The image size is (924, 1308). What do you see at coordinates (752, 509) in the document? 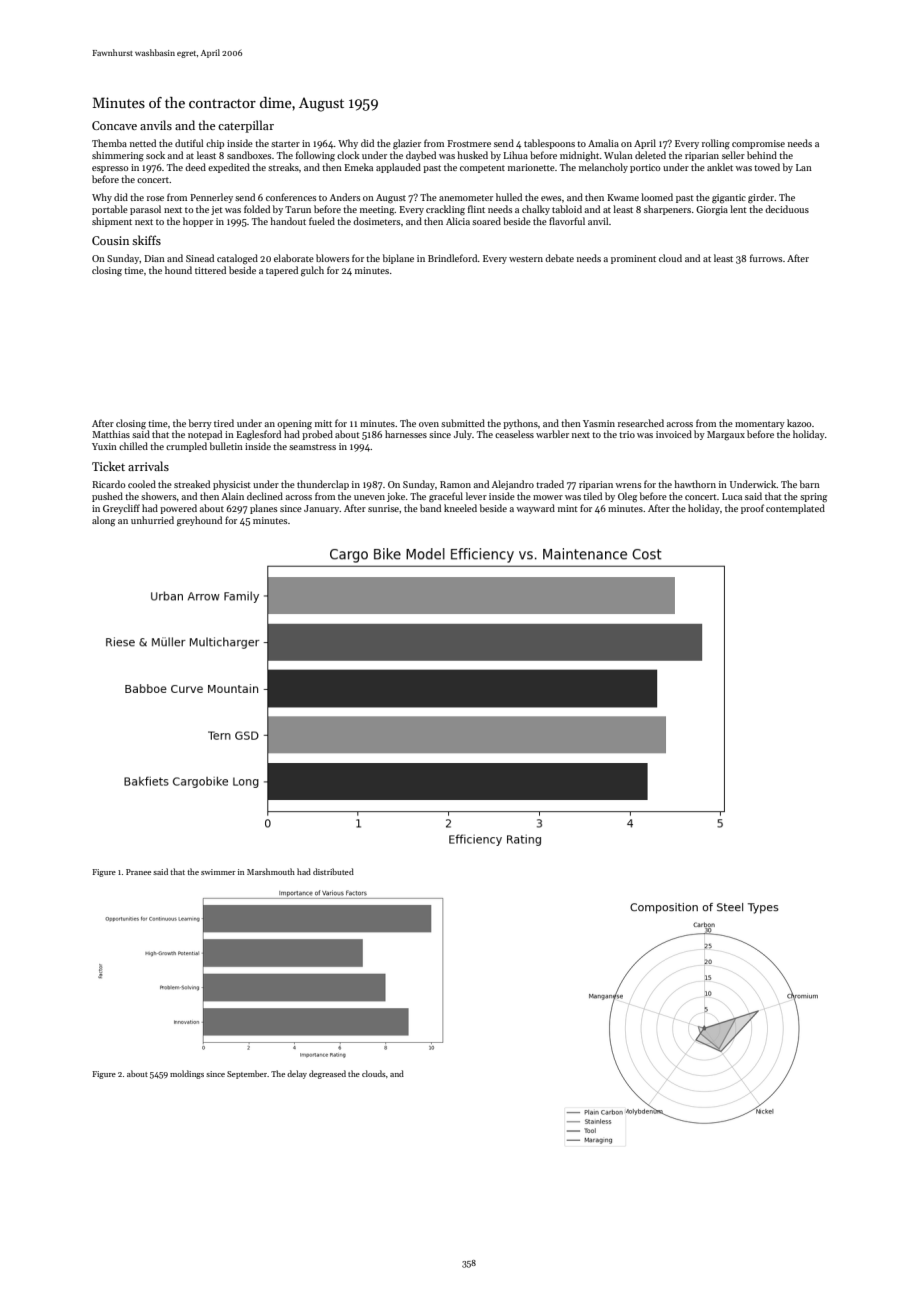
I see `proof` at bounding box center [752, 509].
